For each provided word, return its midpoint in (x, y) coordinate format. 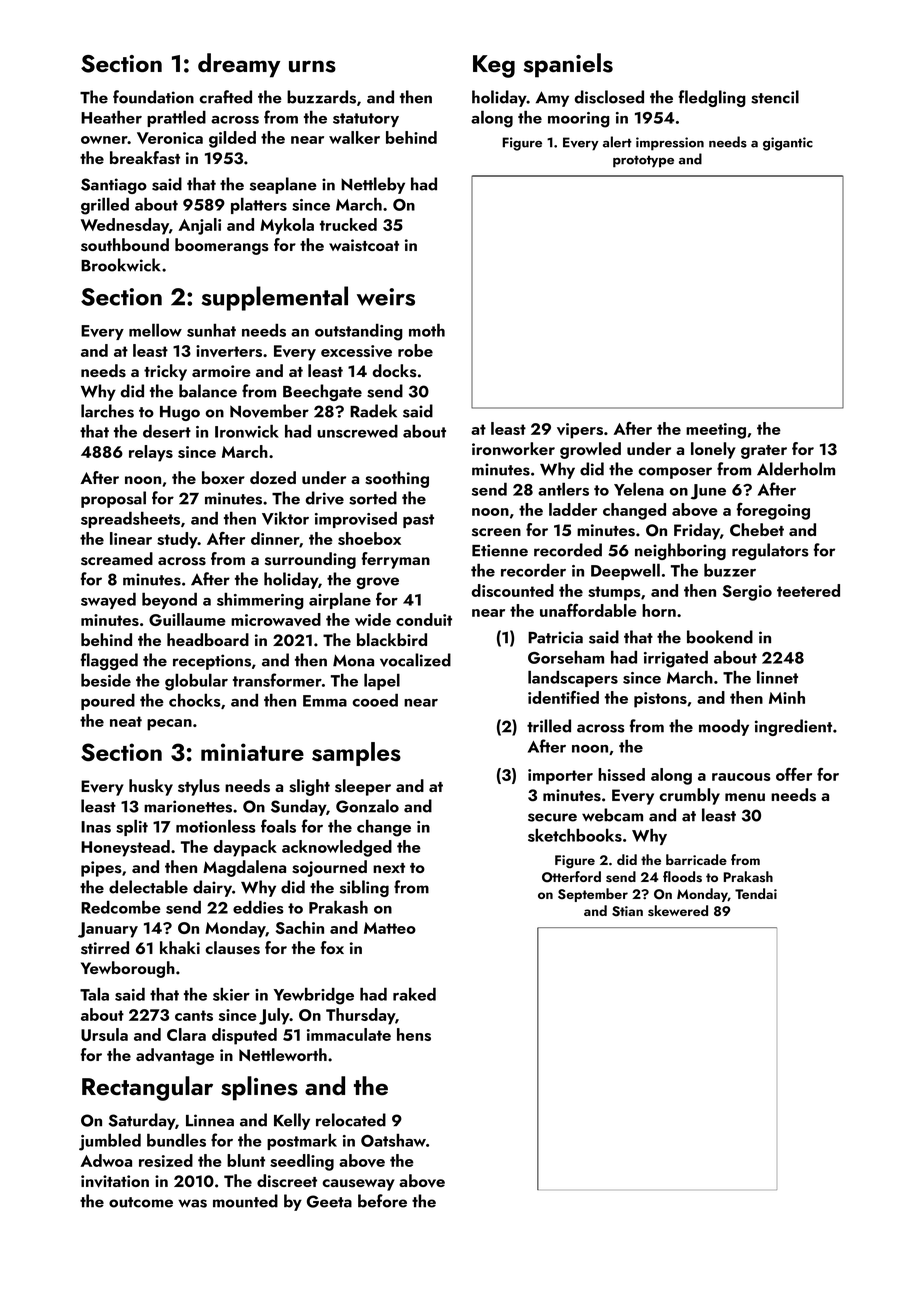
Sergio (747, 593)
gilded (232, 139)
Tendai (756, 893)
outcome (141, 1202)
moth (427, 330)
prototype (643, 161)
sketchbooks (575, 835)
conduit (424, 619)
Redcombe (121, 907)
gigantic (788, 144)
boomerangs (222, 246)
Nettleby (373, 185)
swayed (108, 600)
